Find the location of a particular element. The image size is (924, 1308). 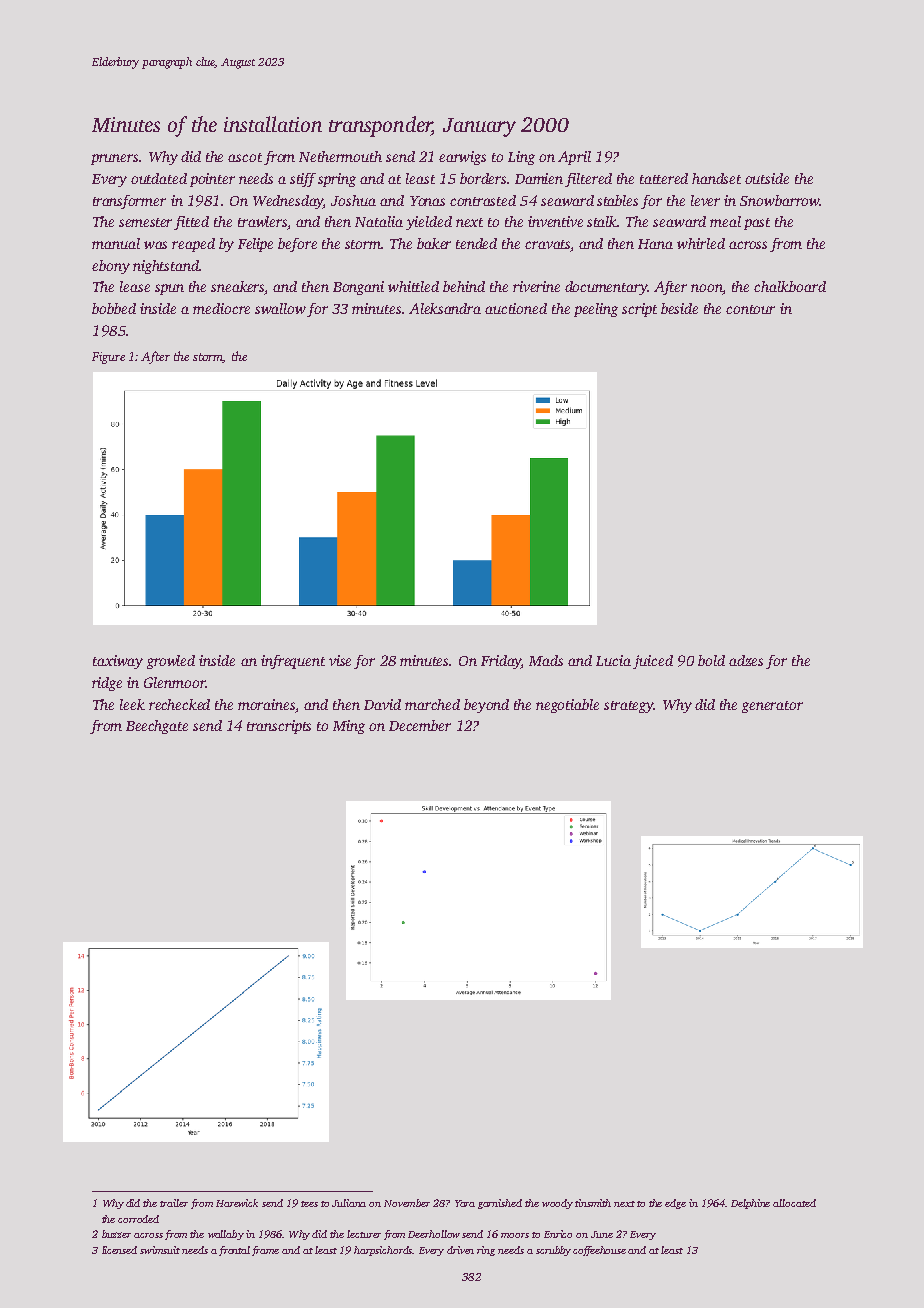

negotiable is located at coordinates (567, 706).
